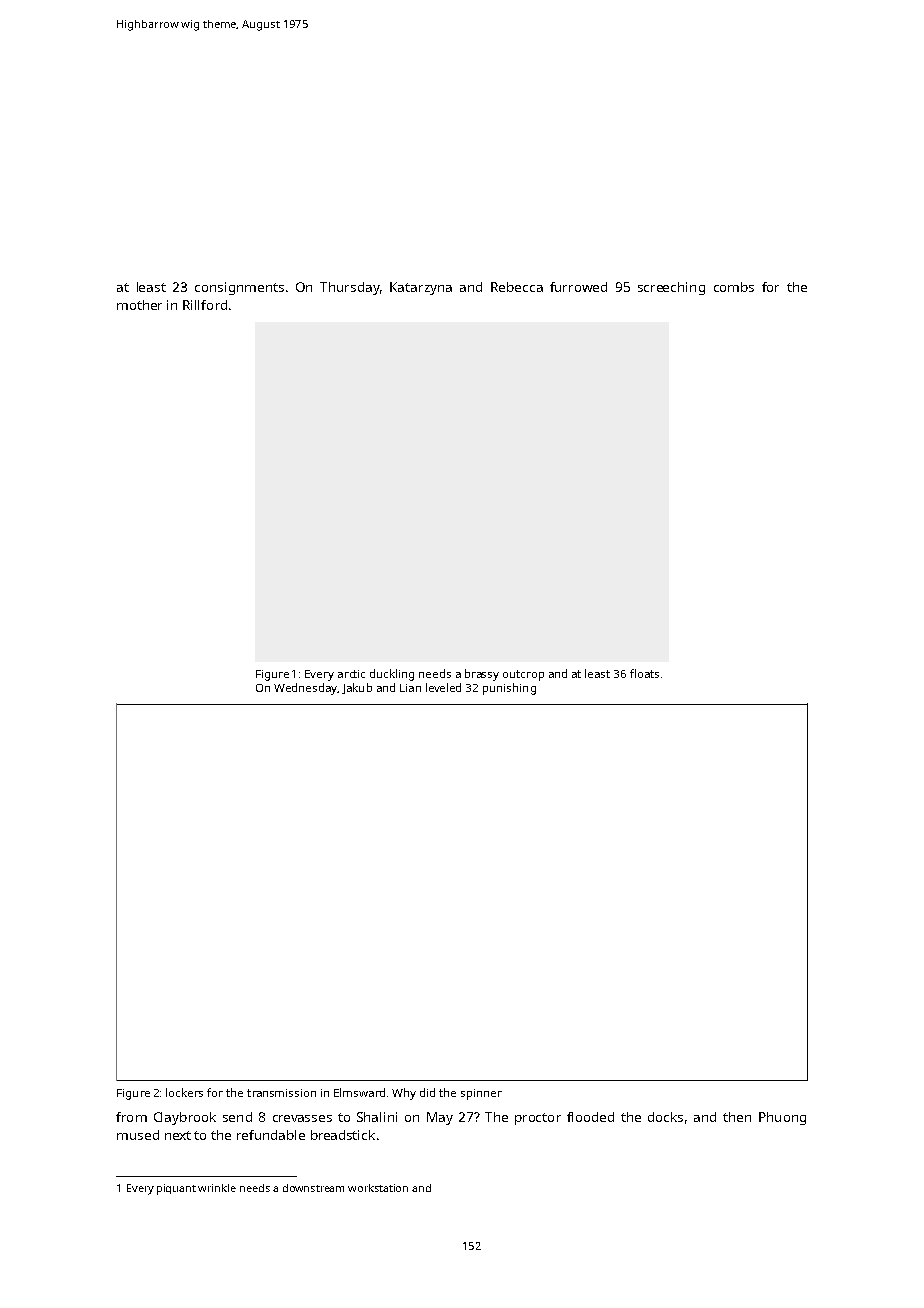 Image resolution: width=924 pixels, height=1308 pixels. What do you see at coordinates (578, 287) in the document?
I see `furrowed` at bounding box center [578, 287].
